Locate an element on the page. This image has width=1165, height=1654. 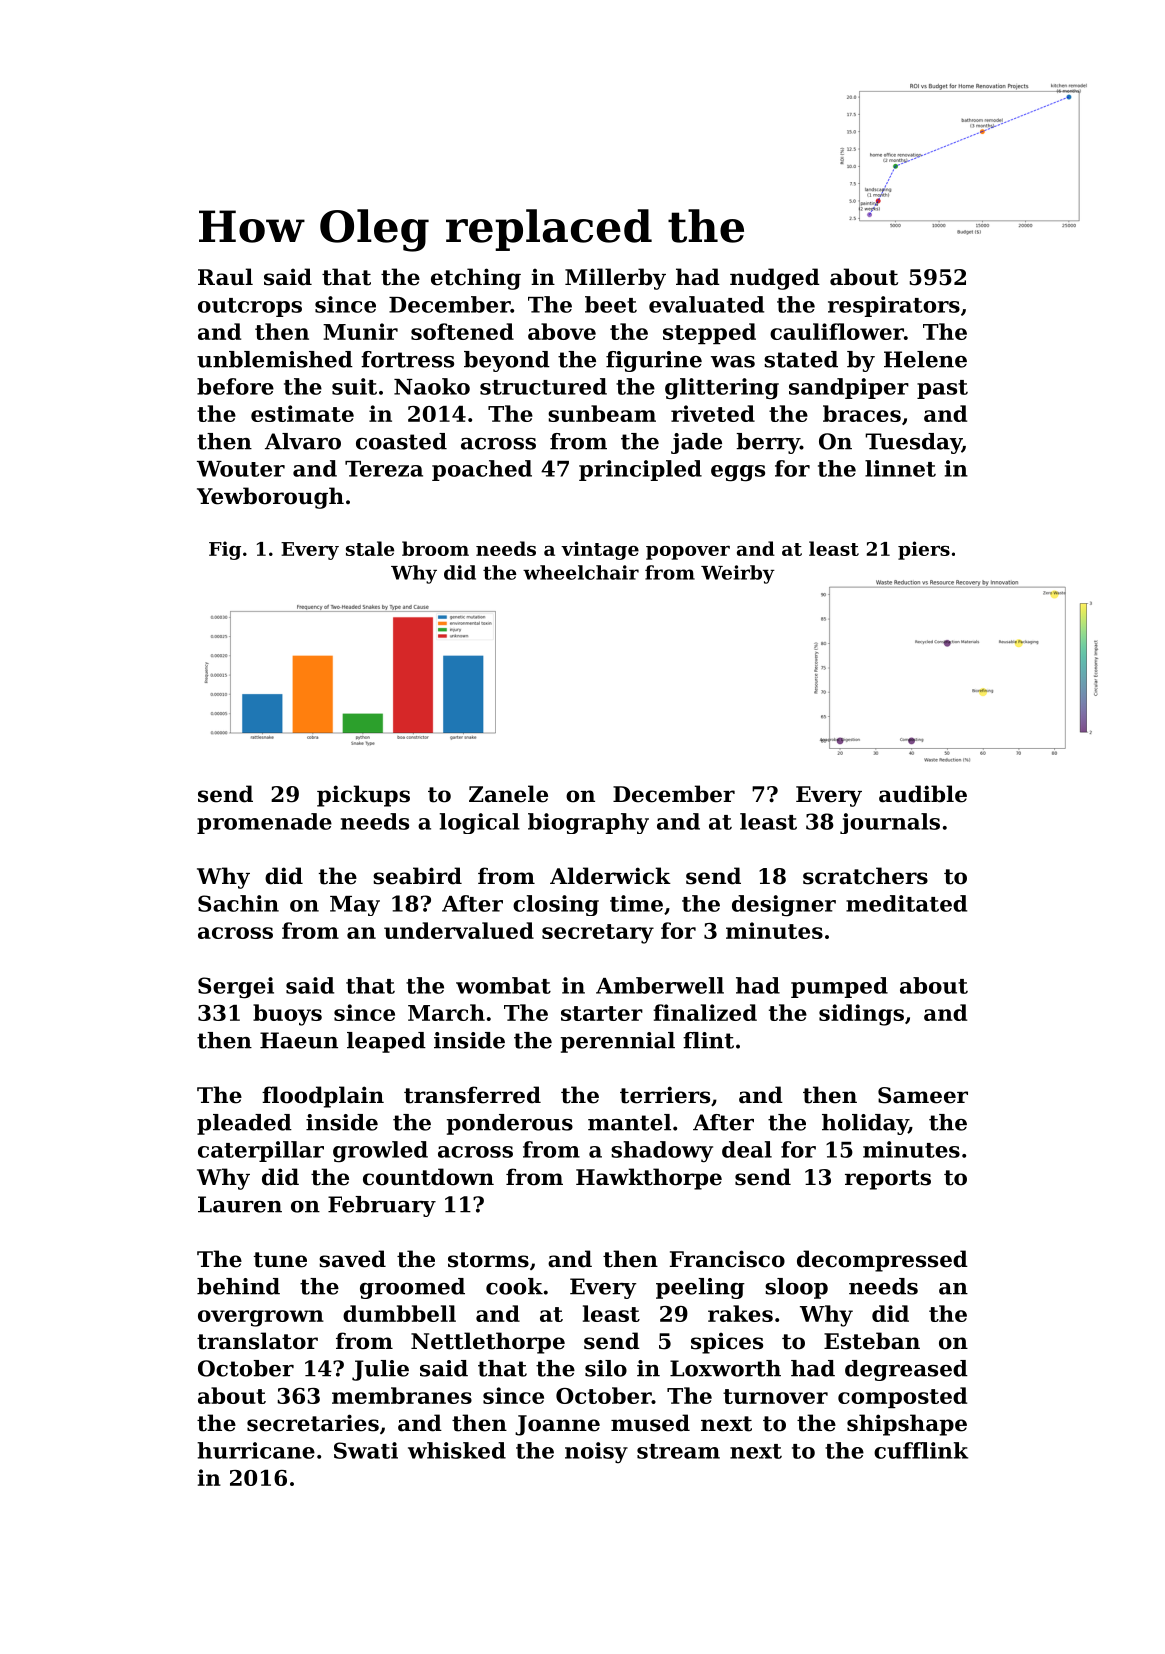
shadowy is located at coordinates (662, 1151).
